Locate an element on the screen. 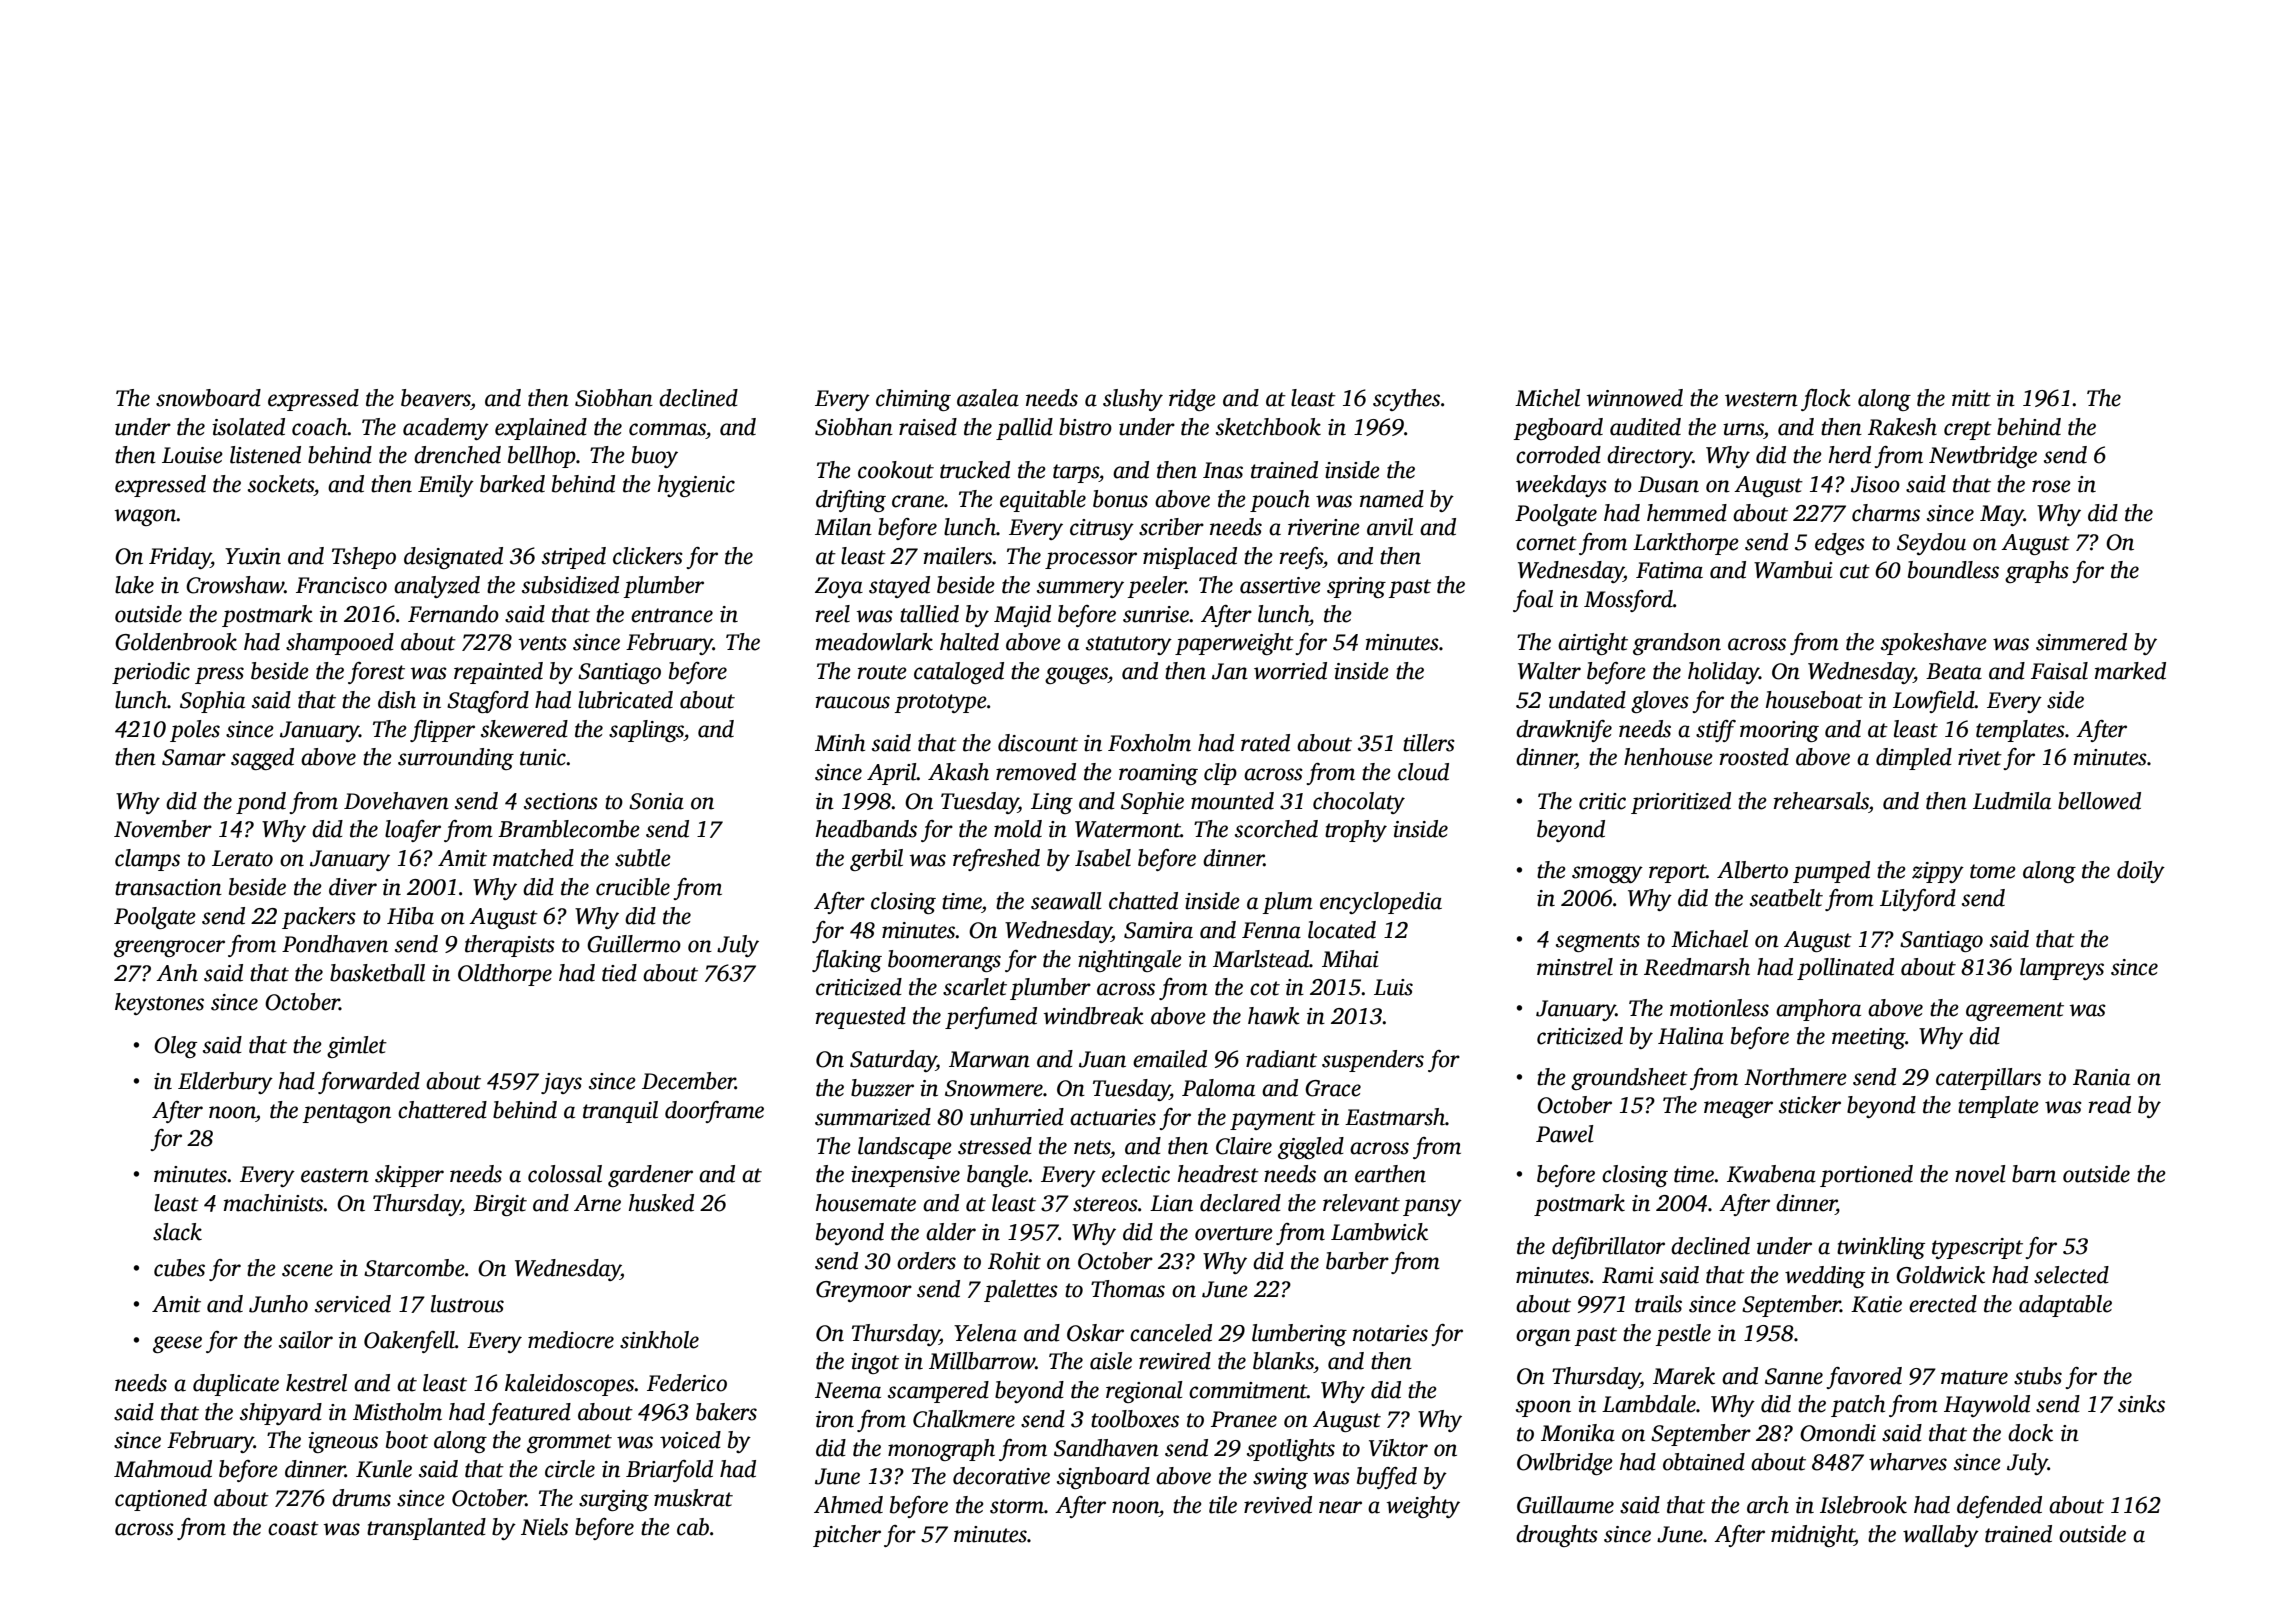  Sonia is located at coordinates (656, 801).
